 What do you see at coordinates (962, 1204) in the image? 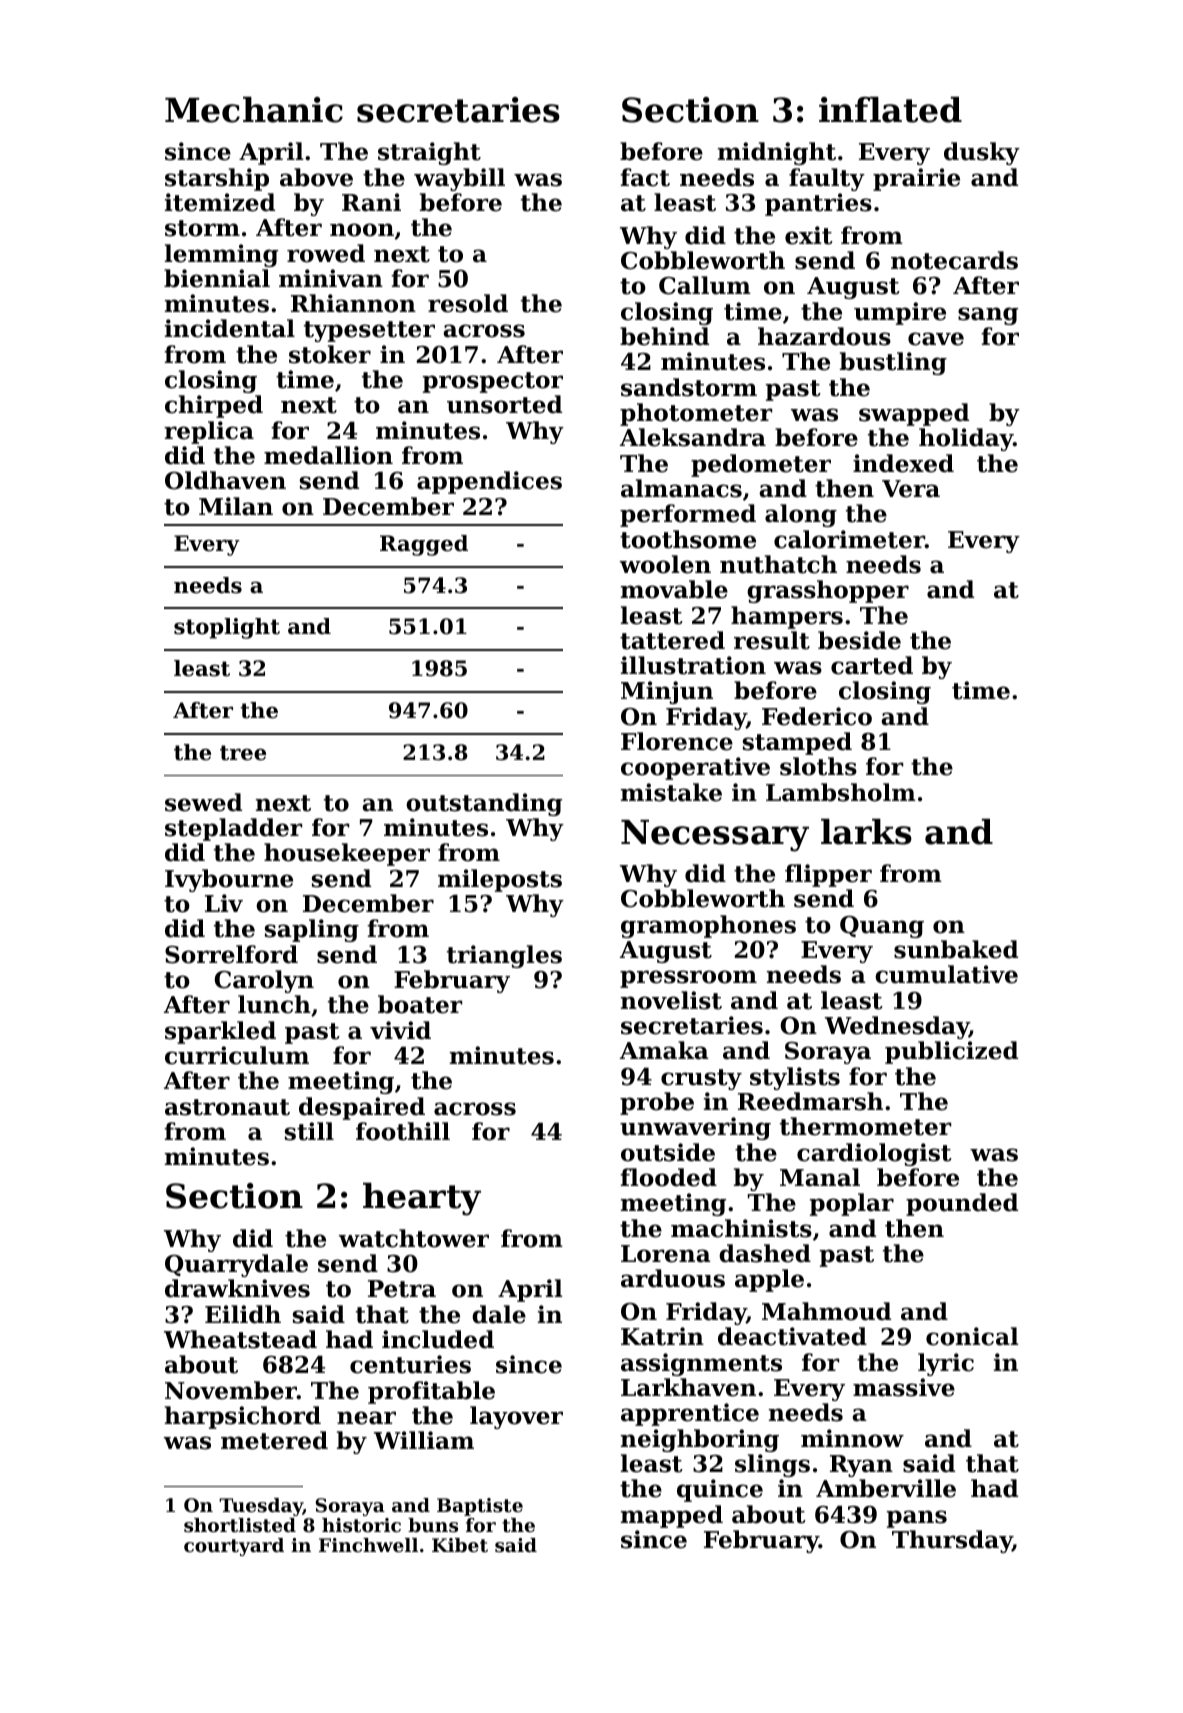
I see `pounded` at bounding box center [962, 1204].
